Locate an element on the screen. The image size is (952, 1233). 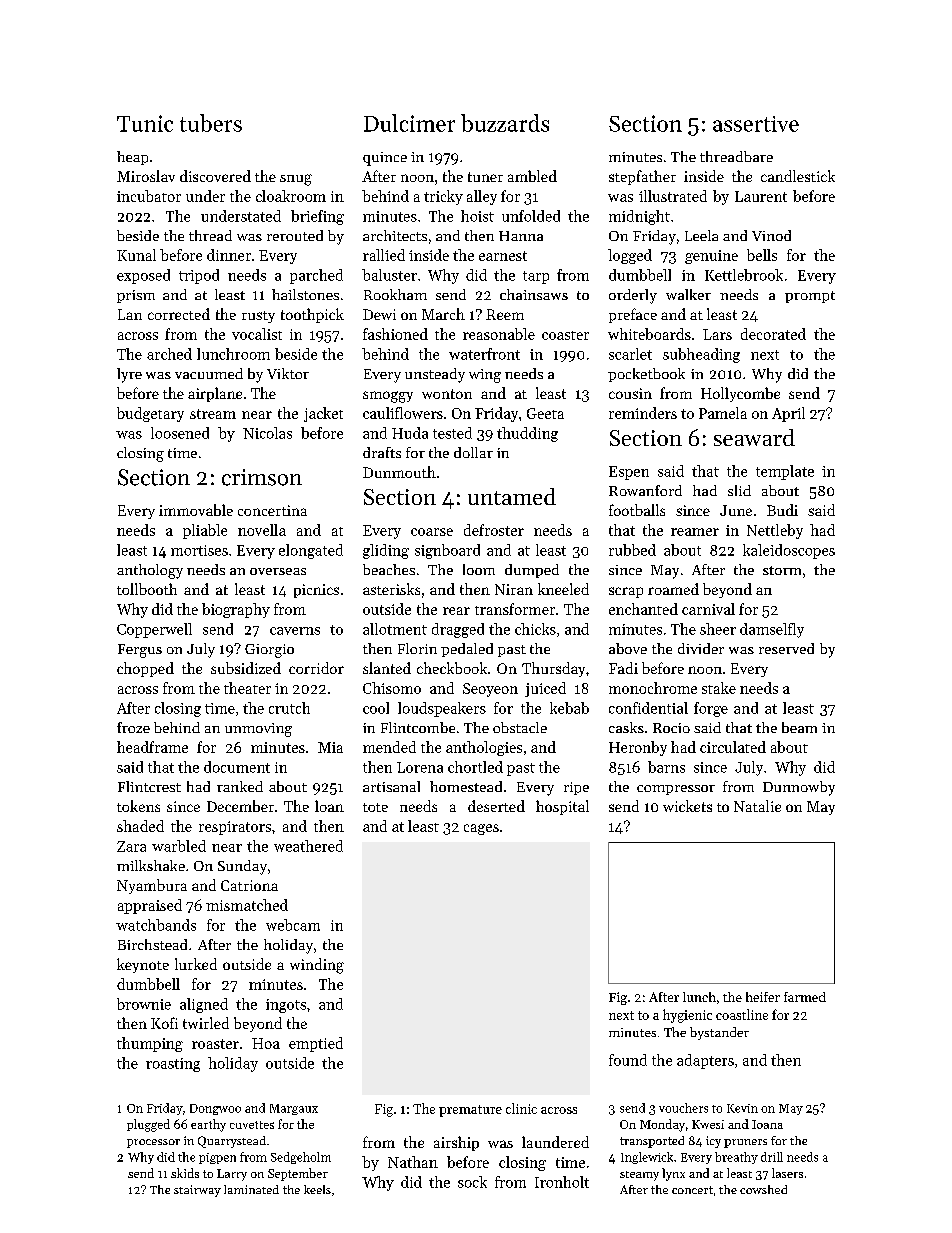
skids is located at coordinates (185, 1173).
